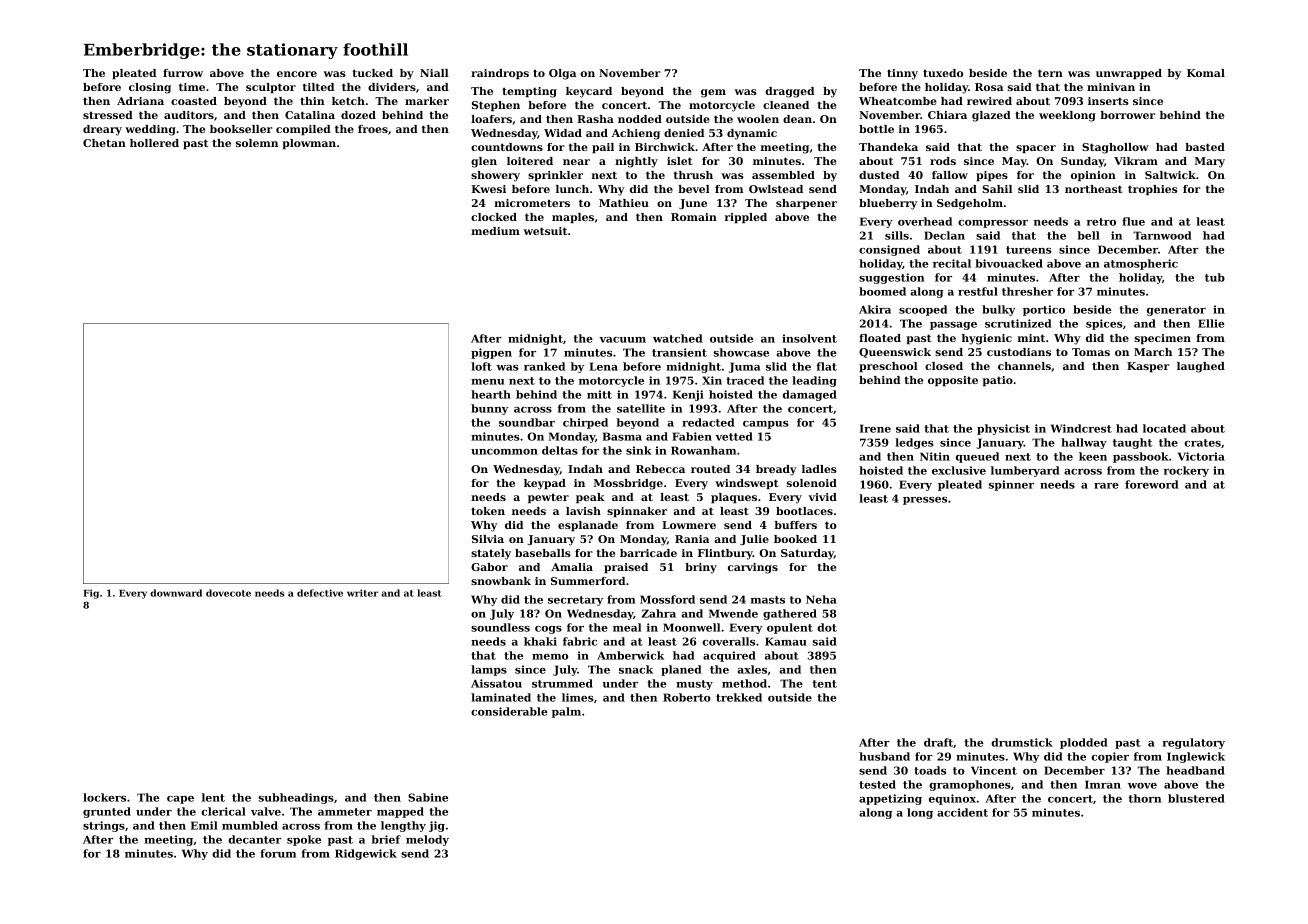 The width and height of the screenshot is (1308, 924). Describe the element at coordinates (544, 366) in the screenshot. I see `ranked` at that location.
